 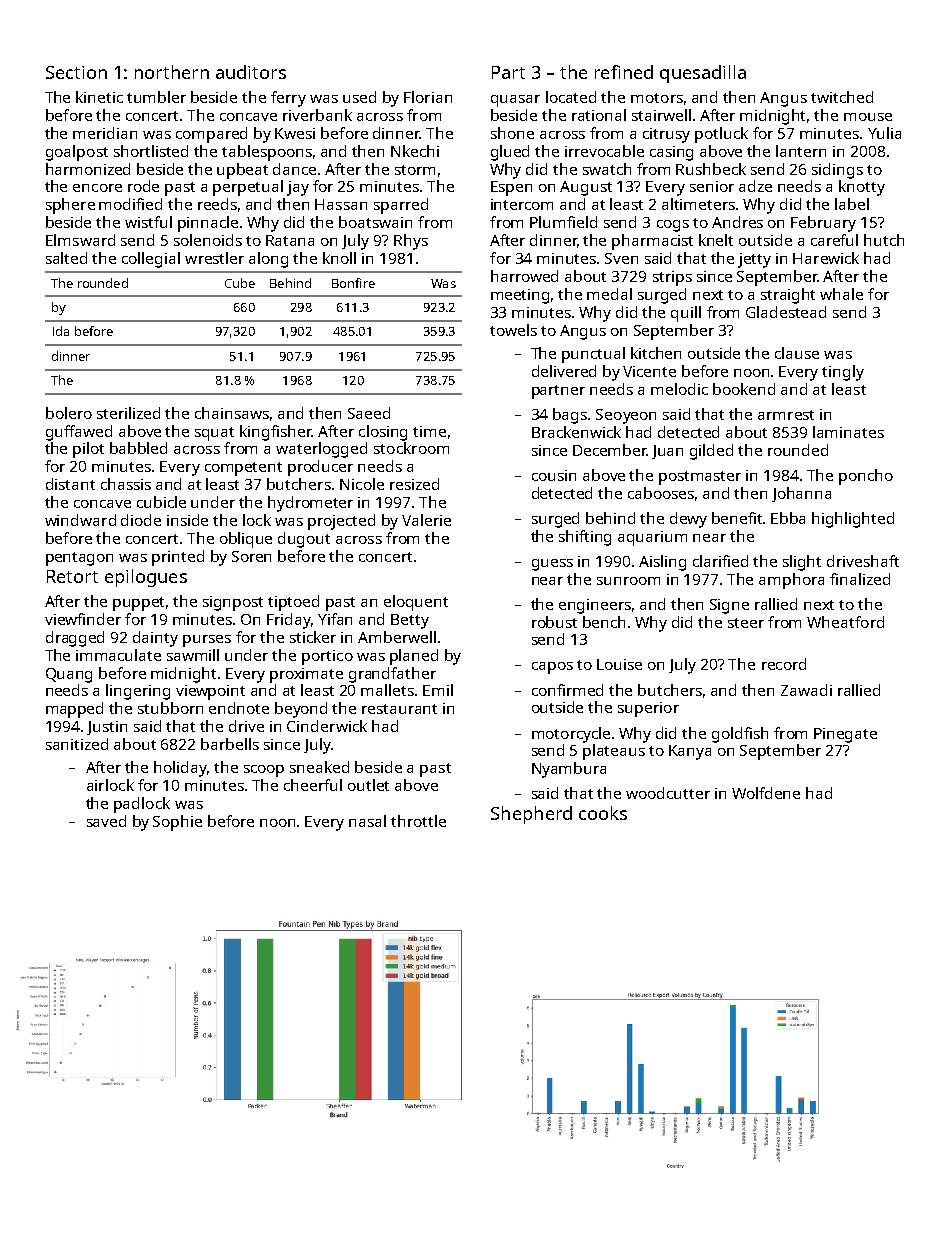 What do you see at coordinates (848, 432) in the screenshot?
I see `laminates` at bounding box center [848, 432].
